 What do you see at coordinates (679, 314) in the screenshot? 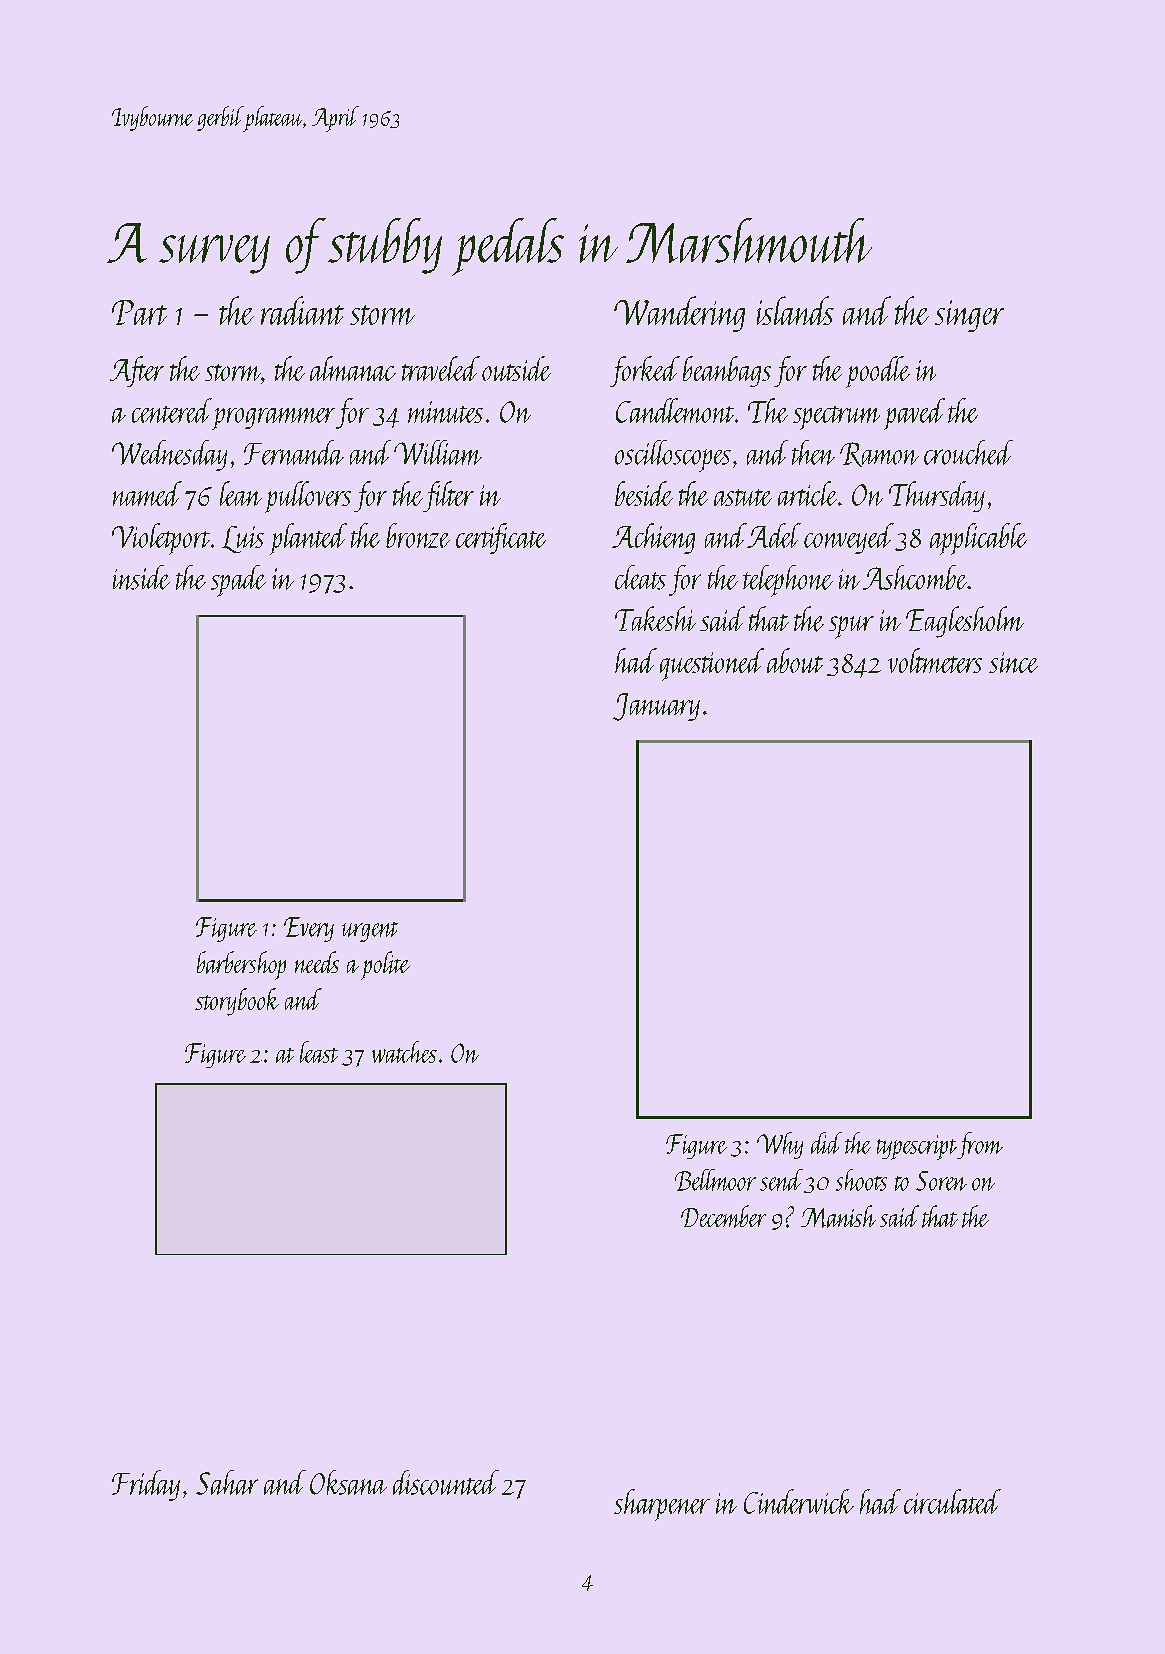
I see `Wandering` at bounding box center [679, 314].
